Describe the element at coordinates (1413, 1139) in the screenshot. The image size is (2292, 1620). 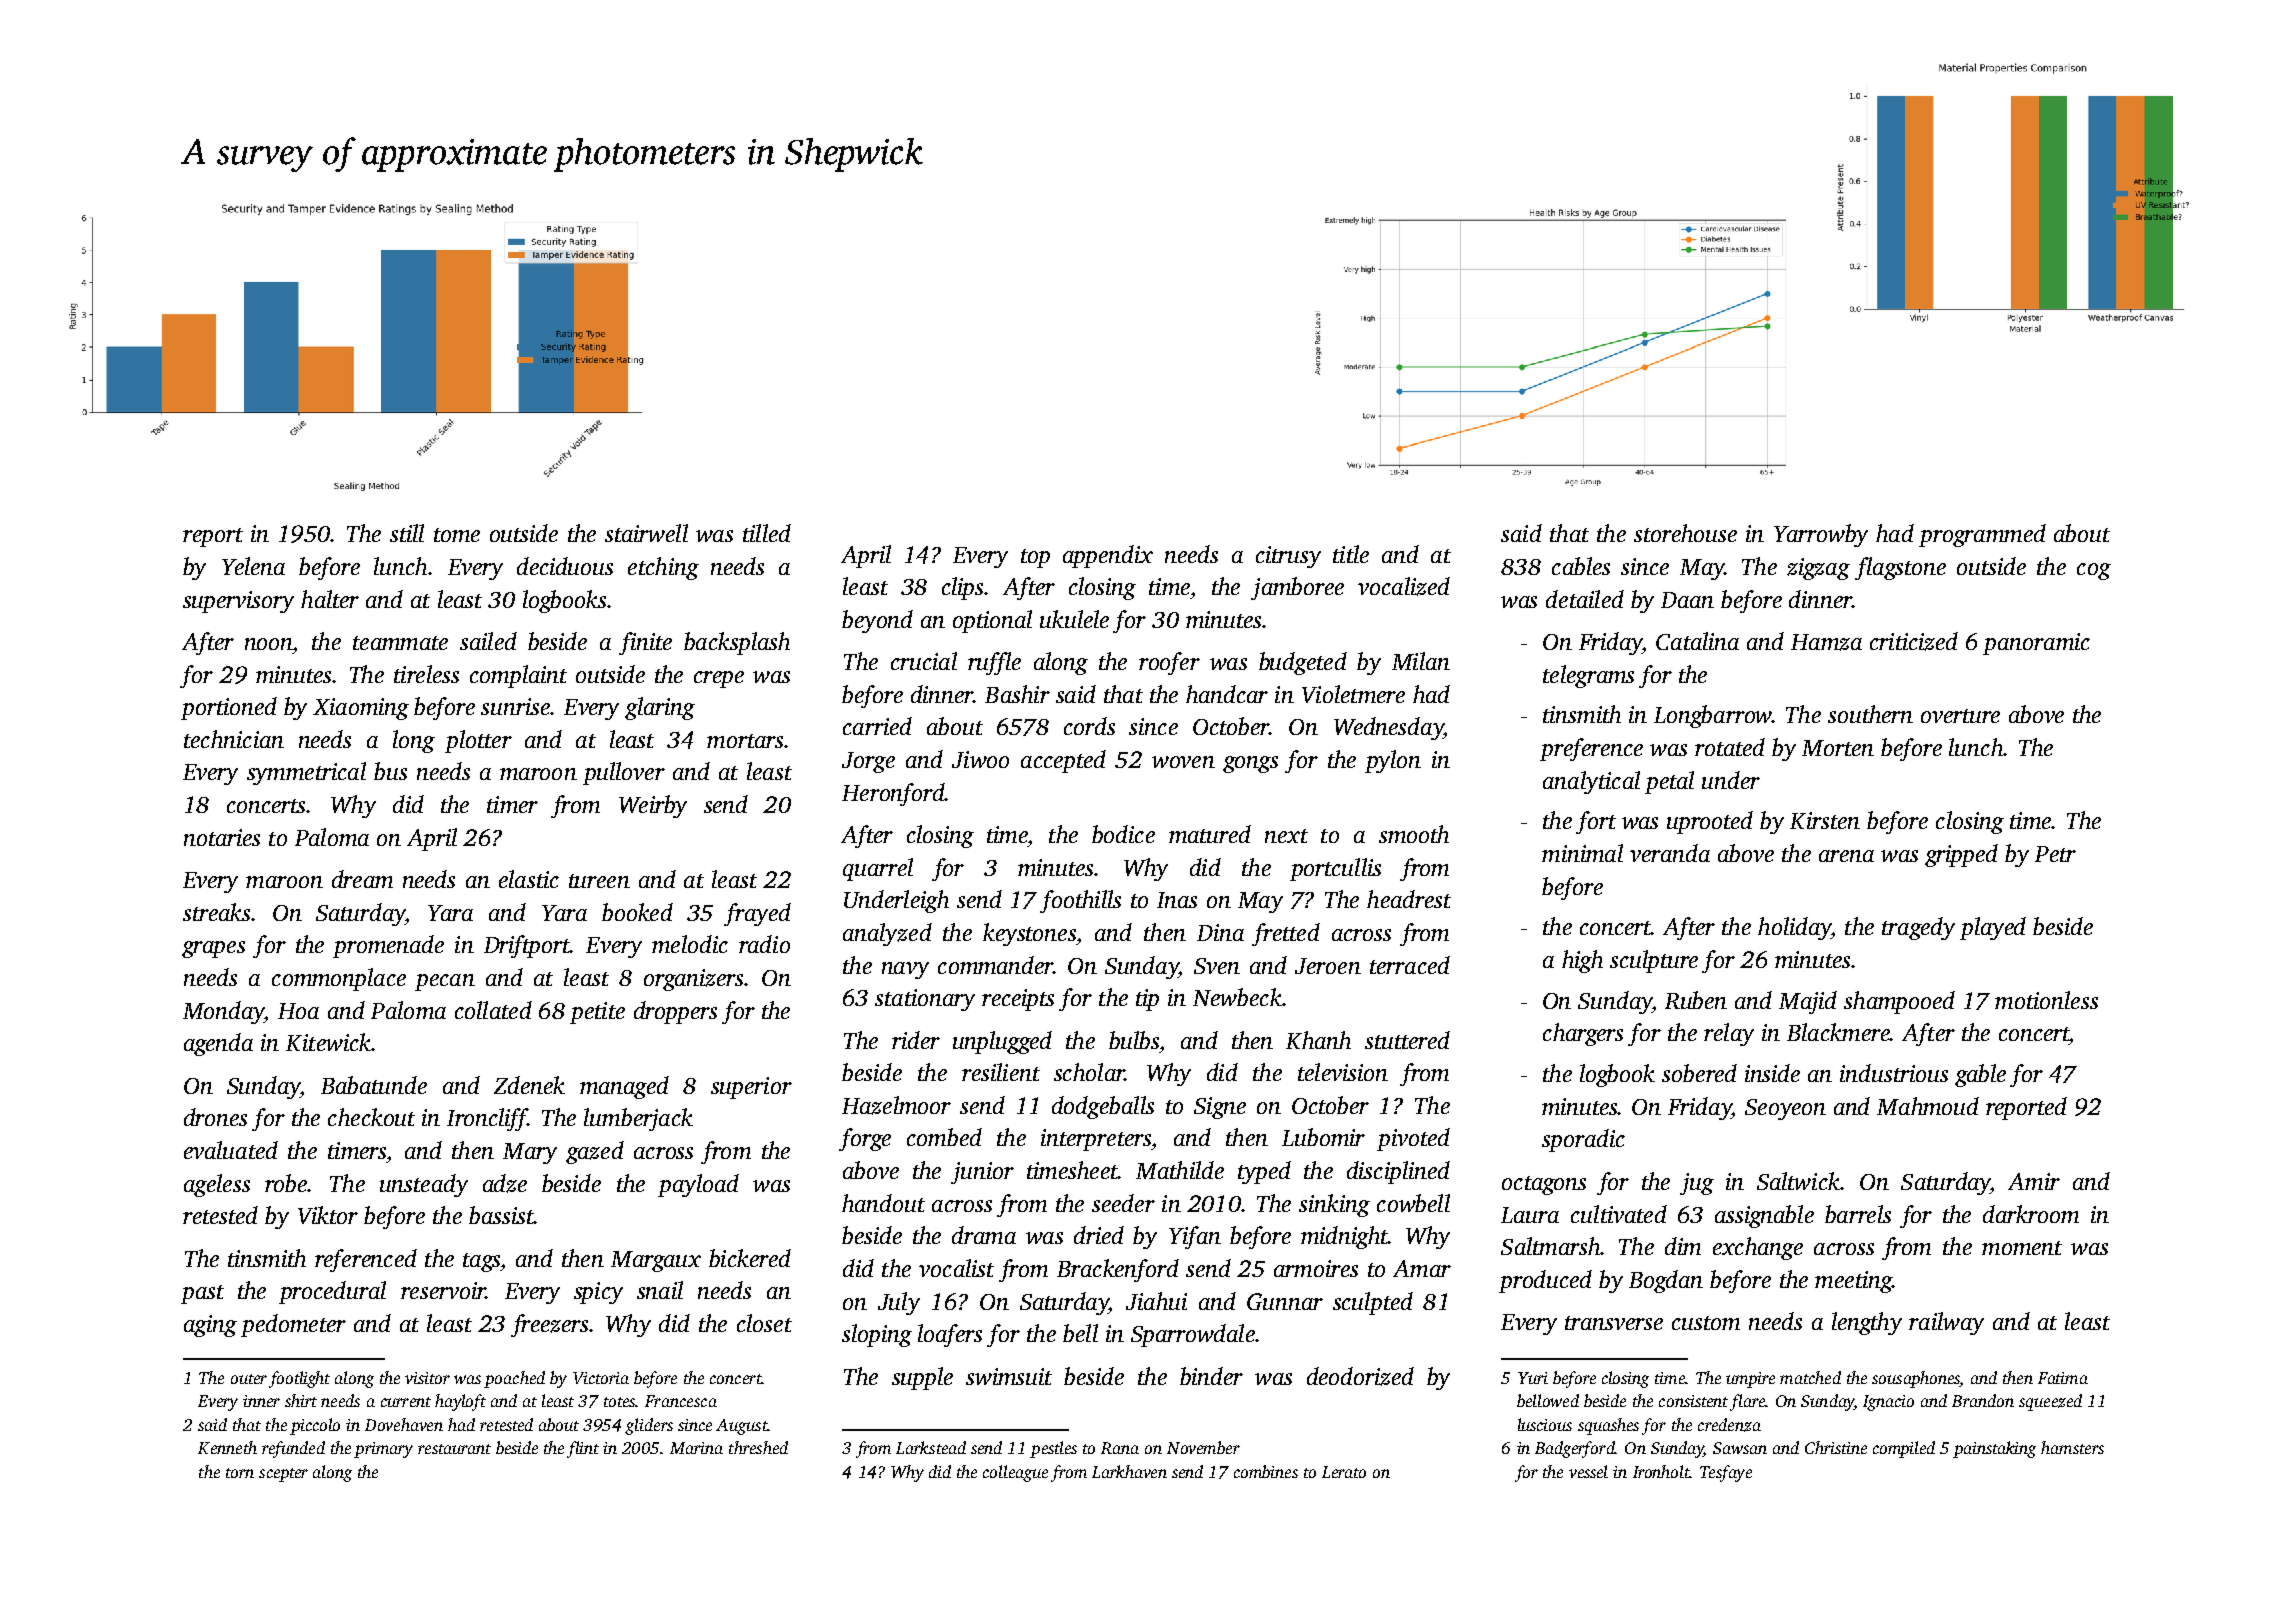
I see `pivoted` at that location.
